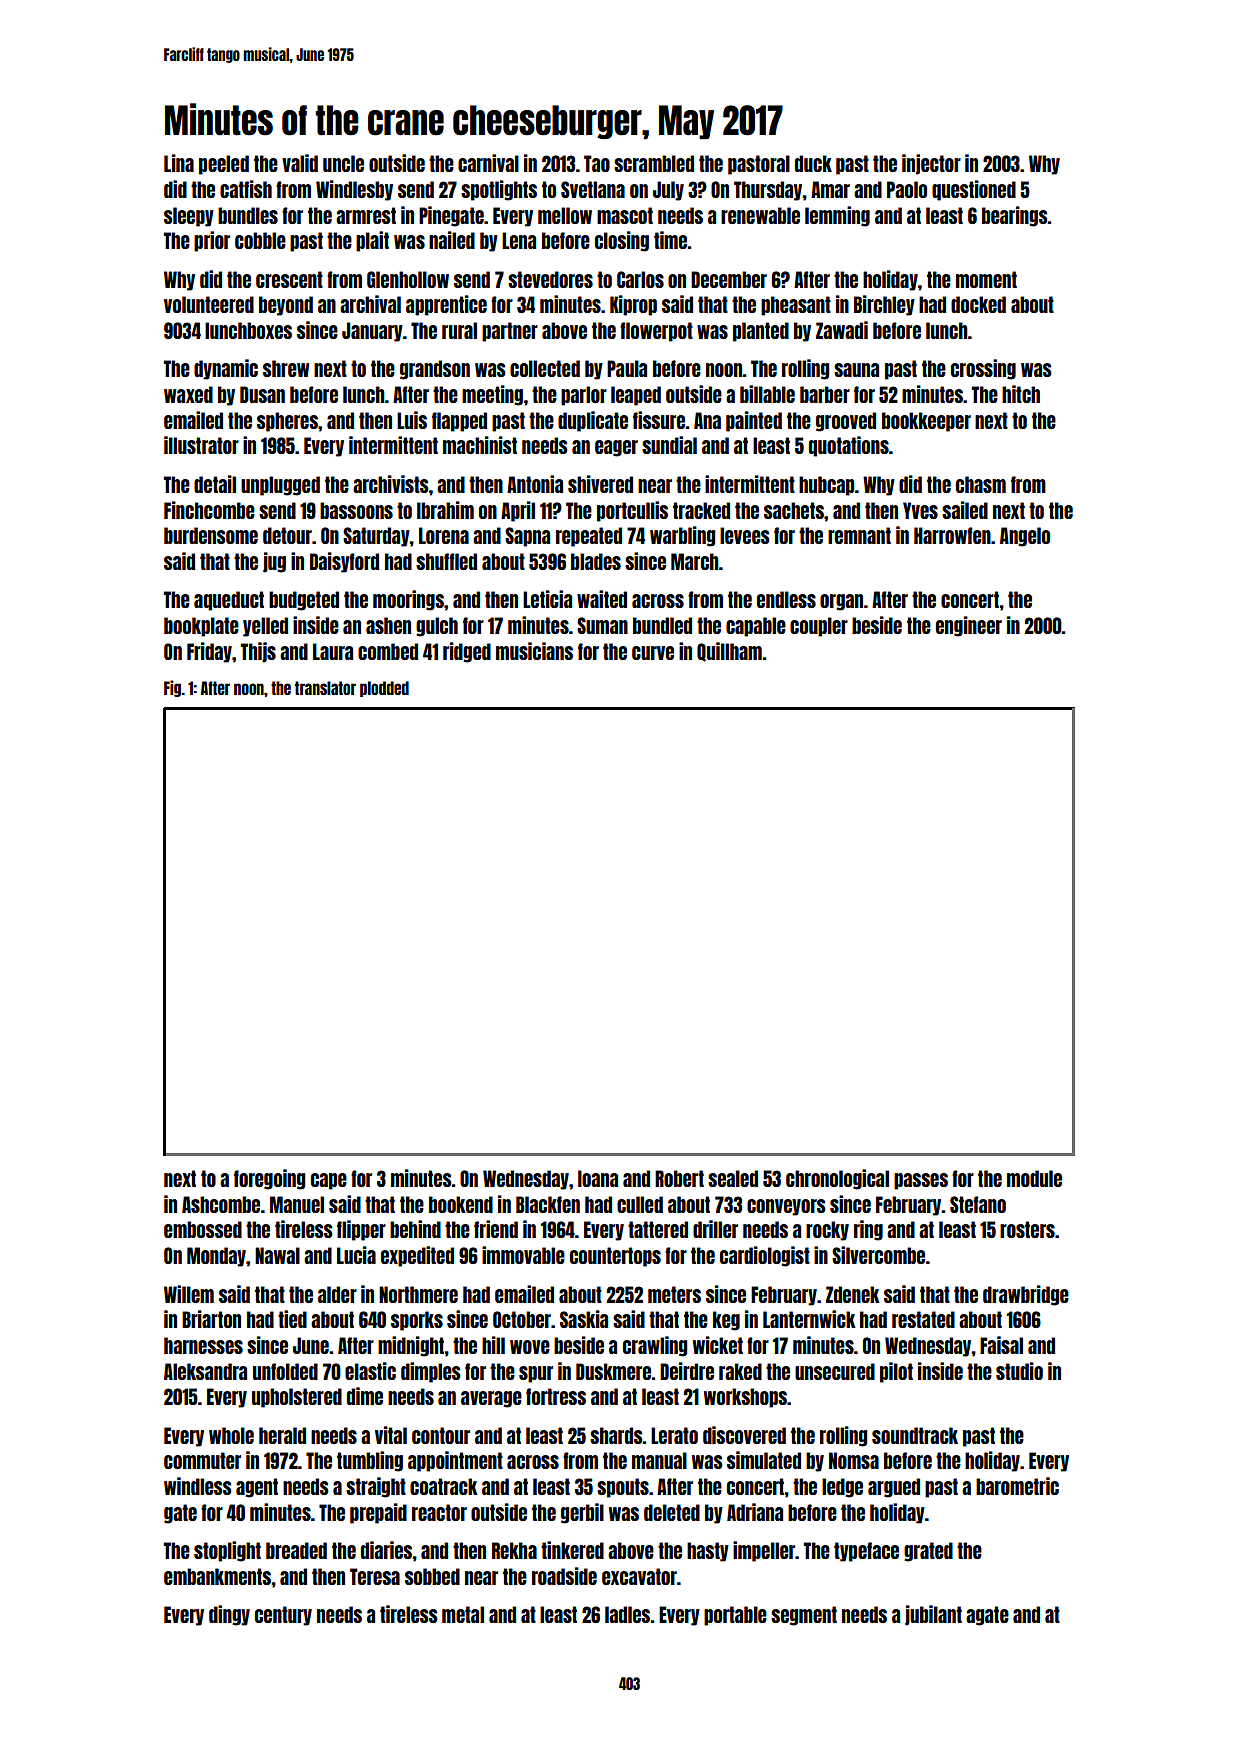 This screenshot has width=1238, height=1751. Describe the element at coordinates (974, 190) in the screenshot. I see `questioned` at that location.
